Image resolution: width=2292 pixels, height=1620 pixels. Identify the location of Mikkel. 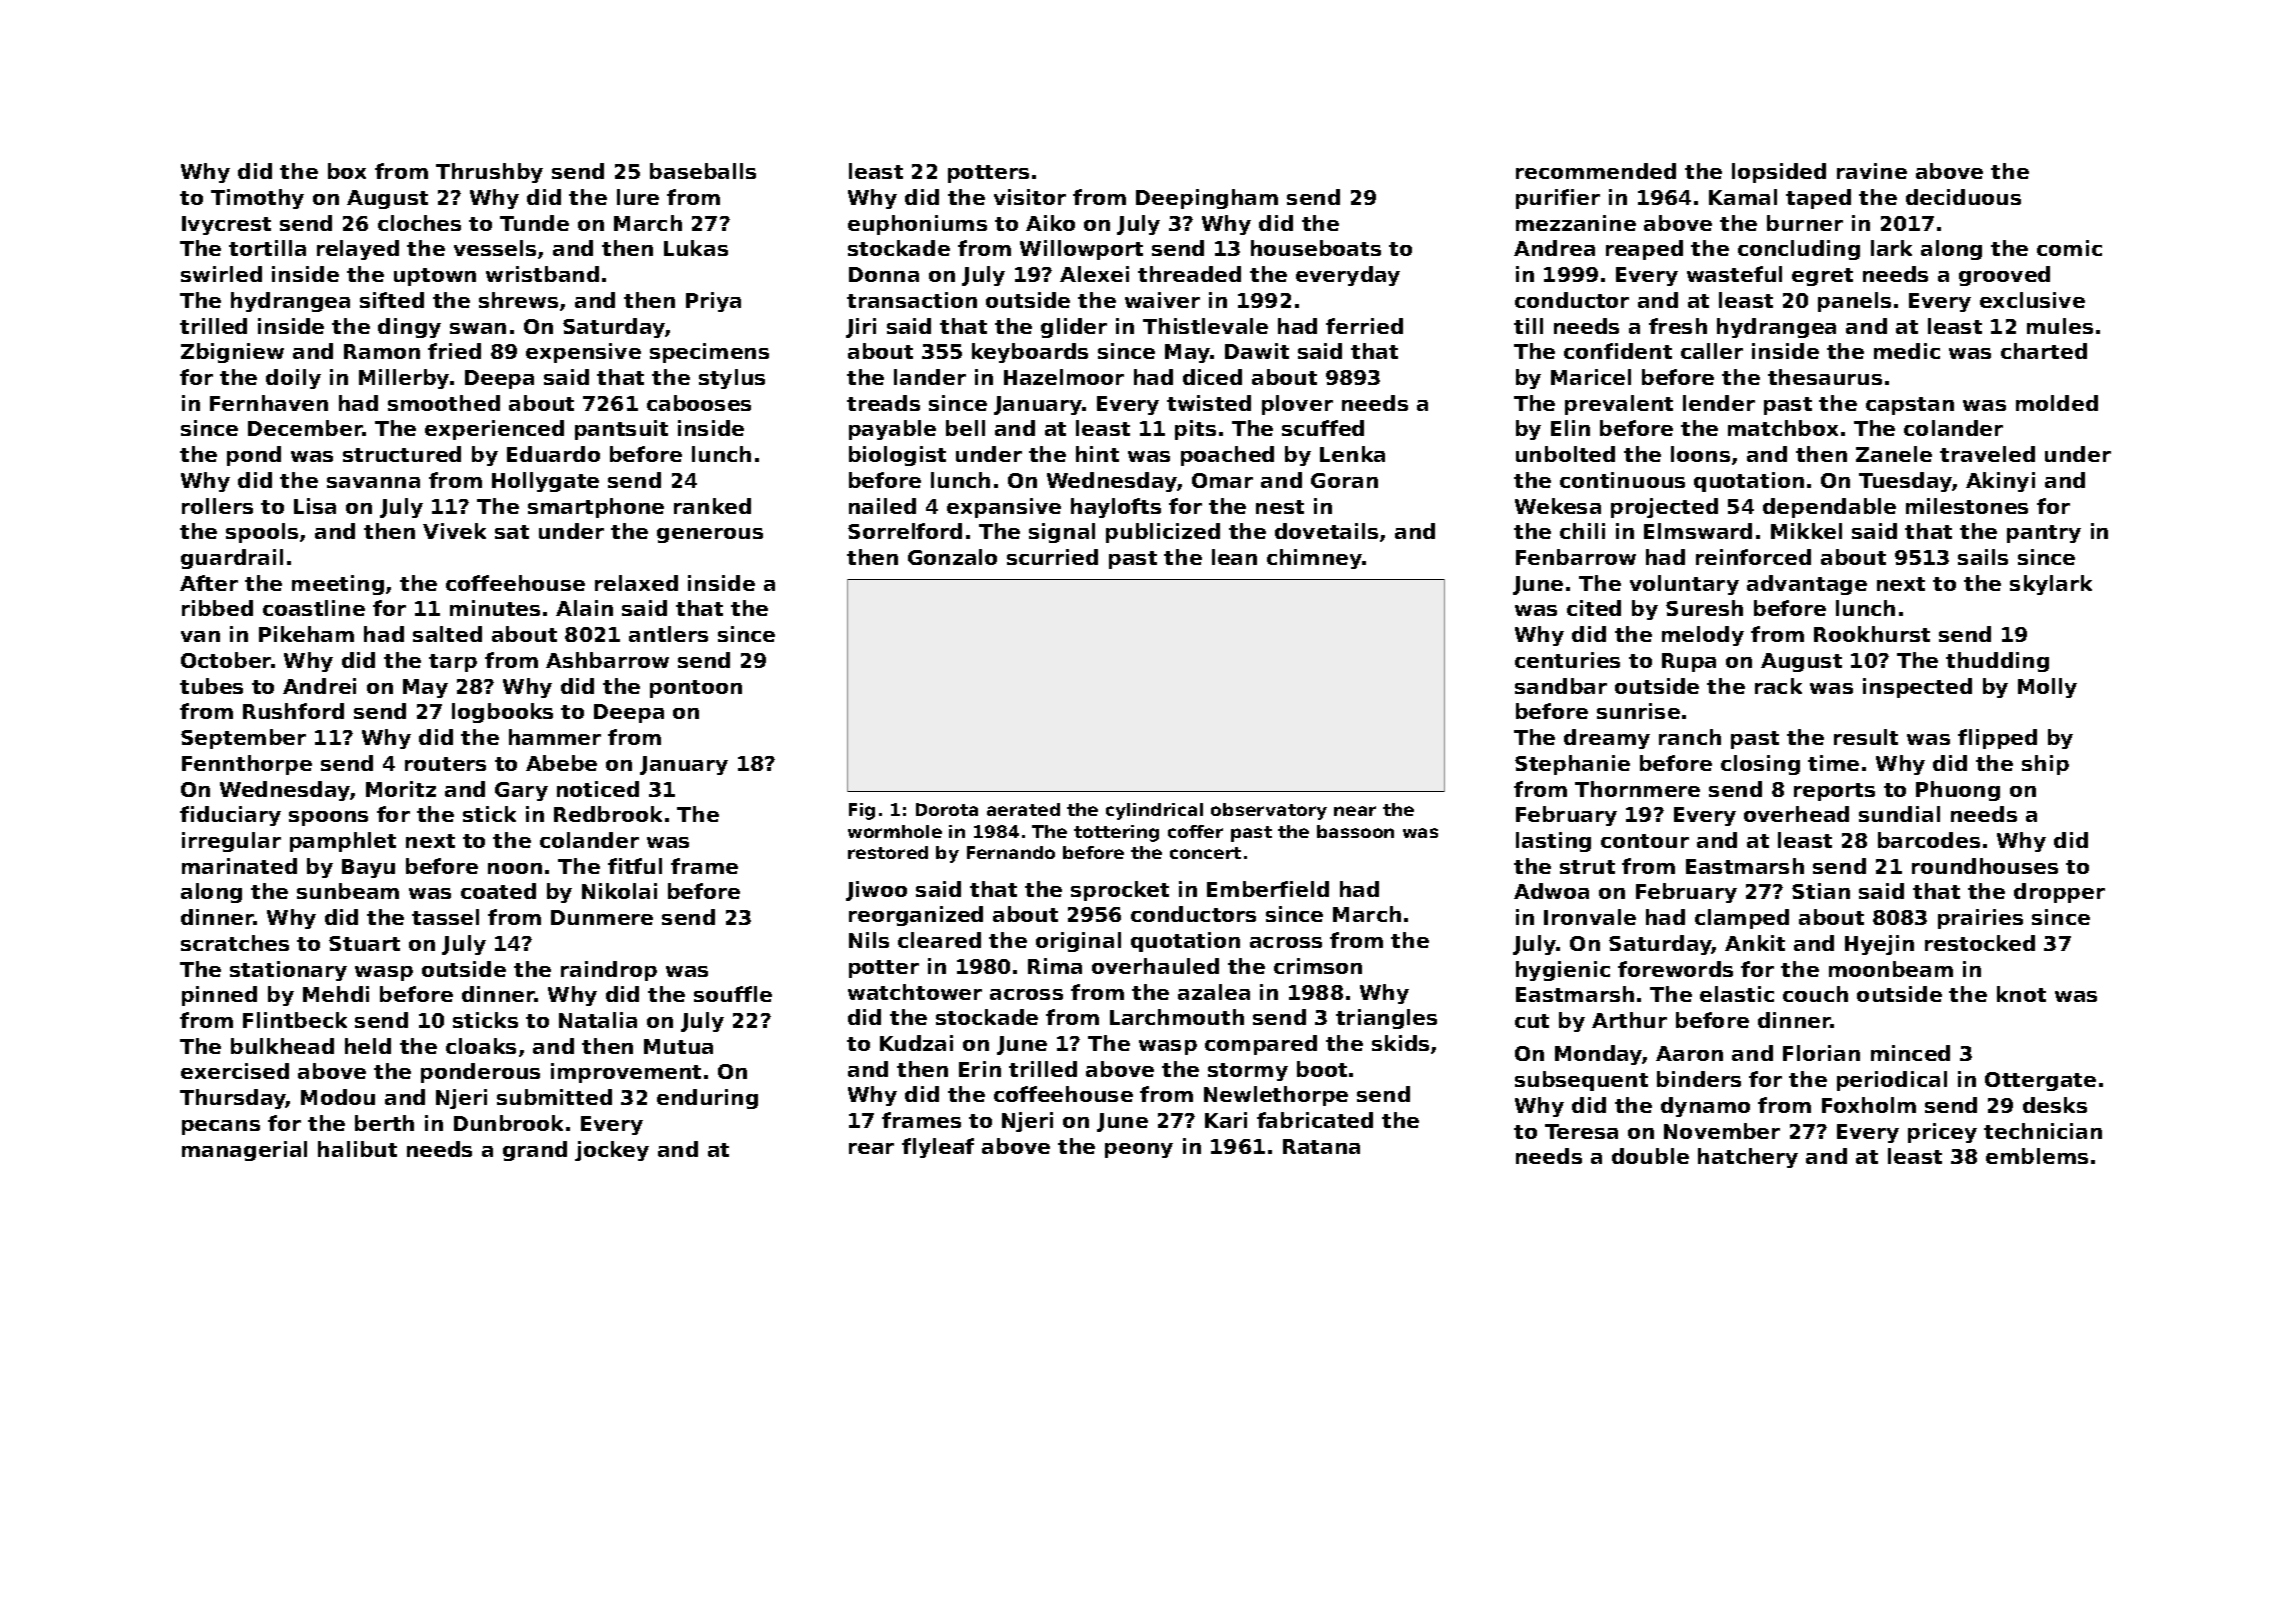
(1806, 531).
